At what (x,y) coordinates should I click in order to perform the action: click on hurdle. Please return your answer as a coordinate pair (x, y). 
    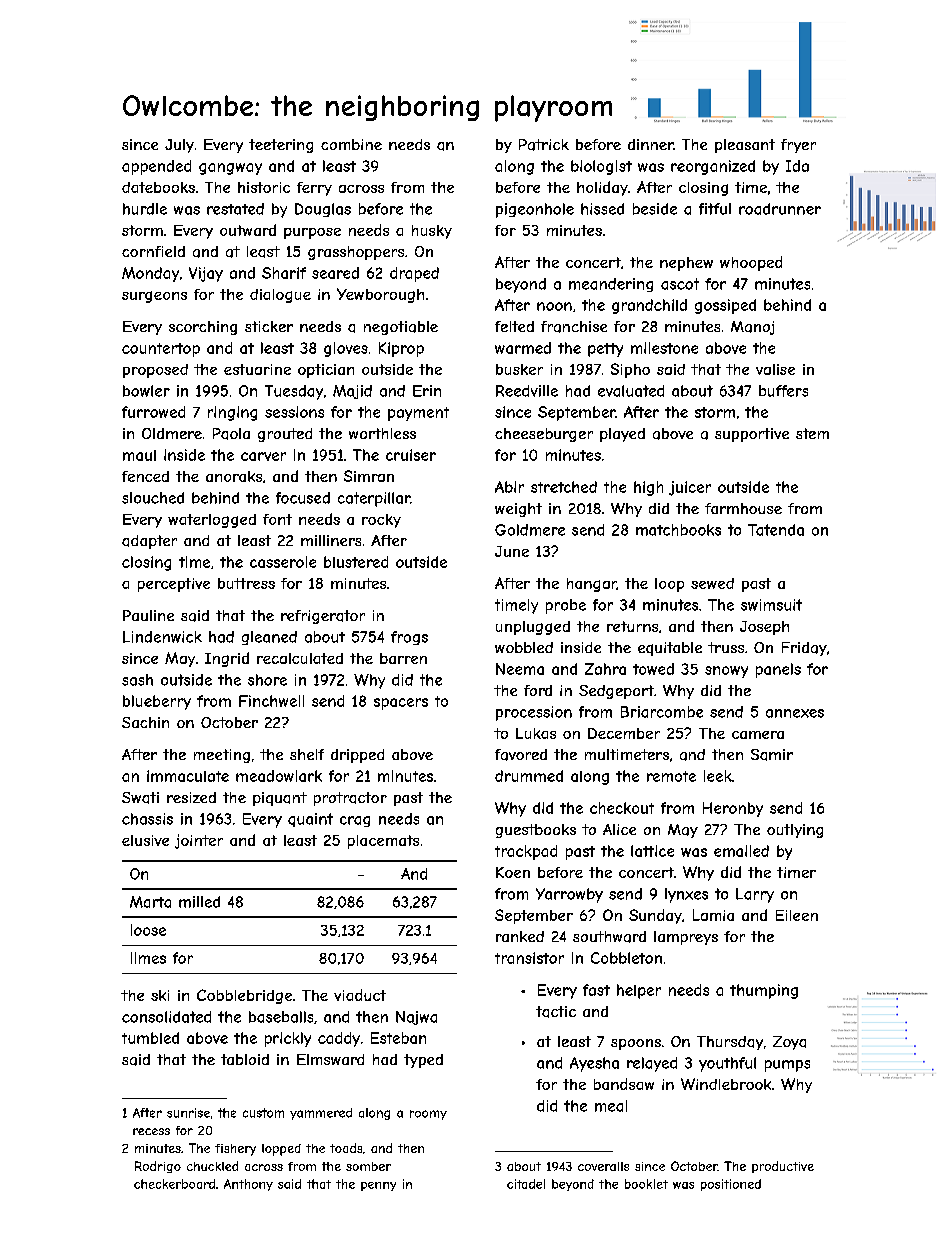
    Looking at the image, I should click on (145, 209).
